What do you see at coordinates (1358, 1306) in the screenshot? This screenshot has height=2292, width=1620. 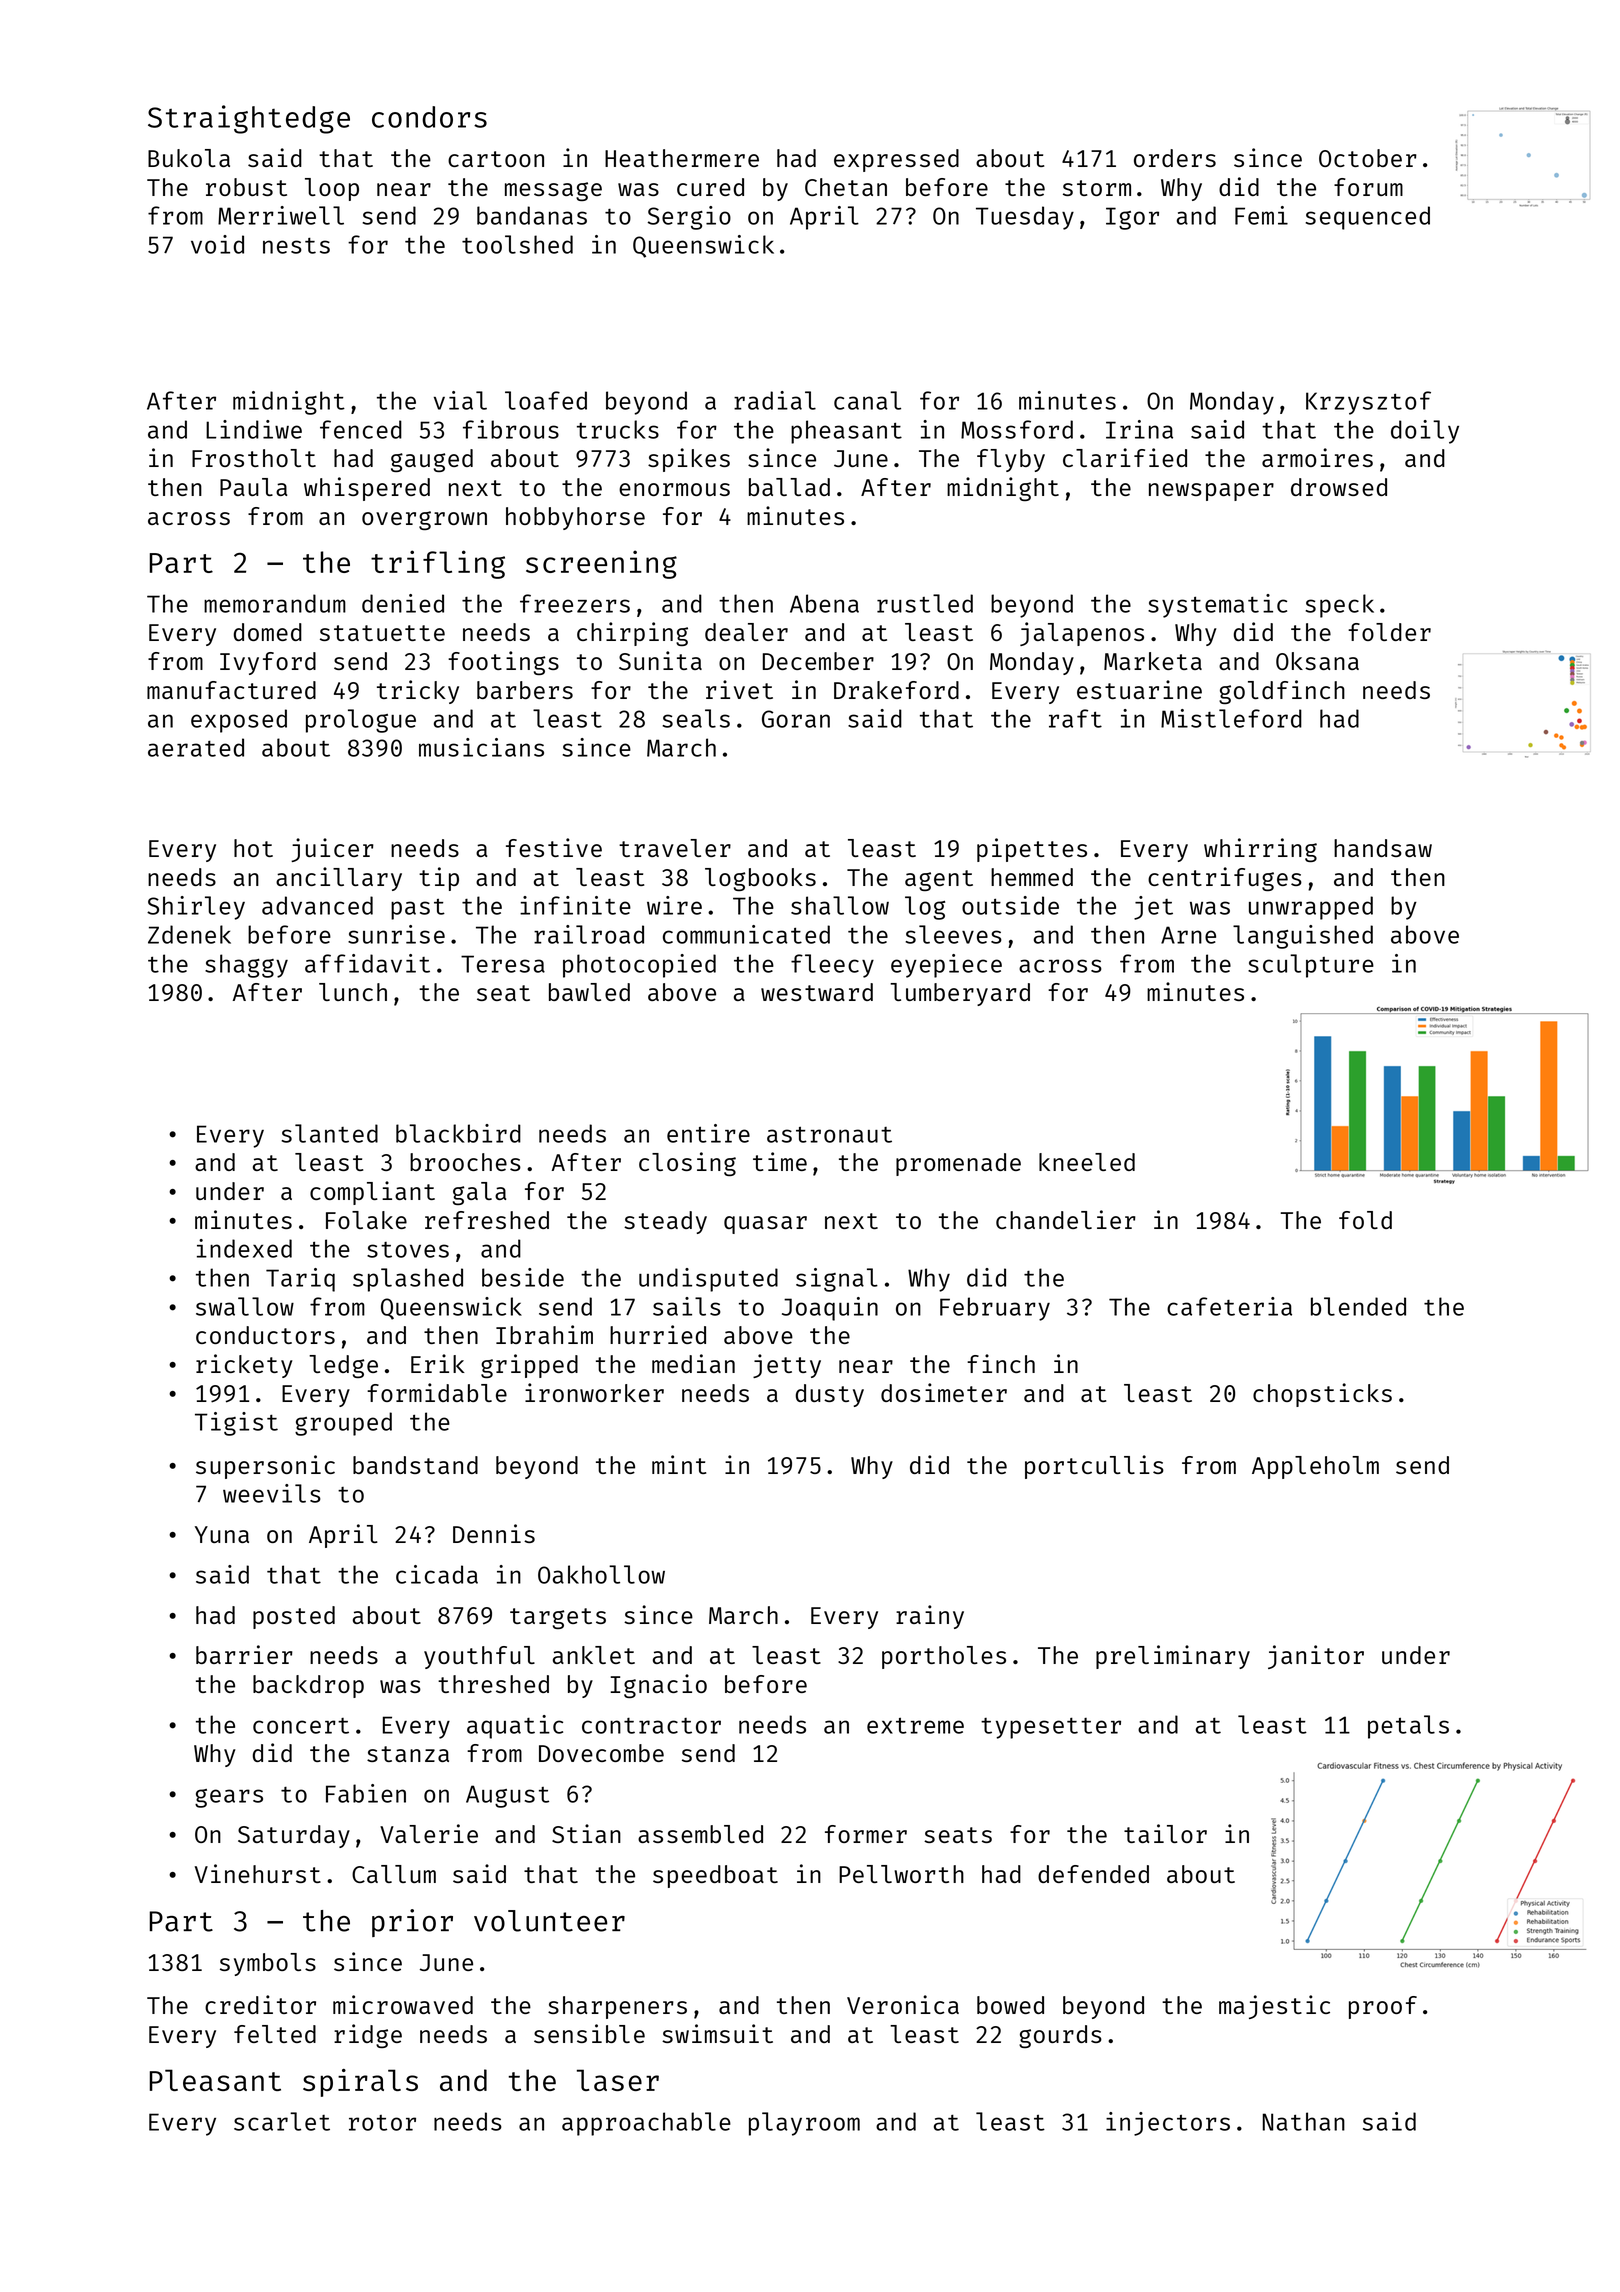 I see `blended` at bounding box center [1358, 1306].
